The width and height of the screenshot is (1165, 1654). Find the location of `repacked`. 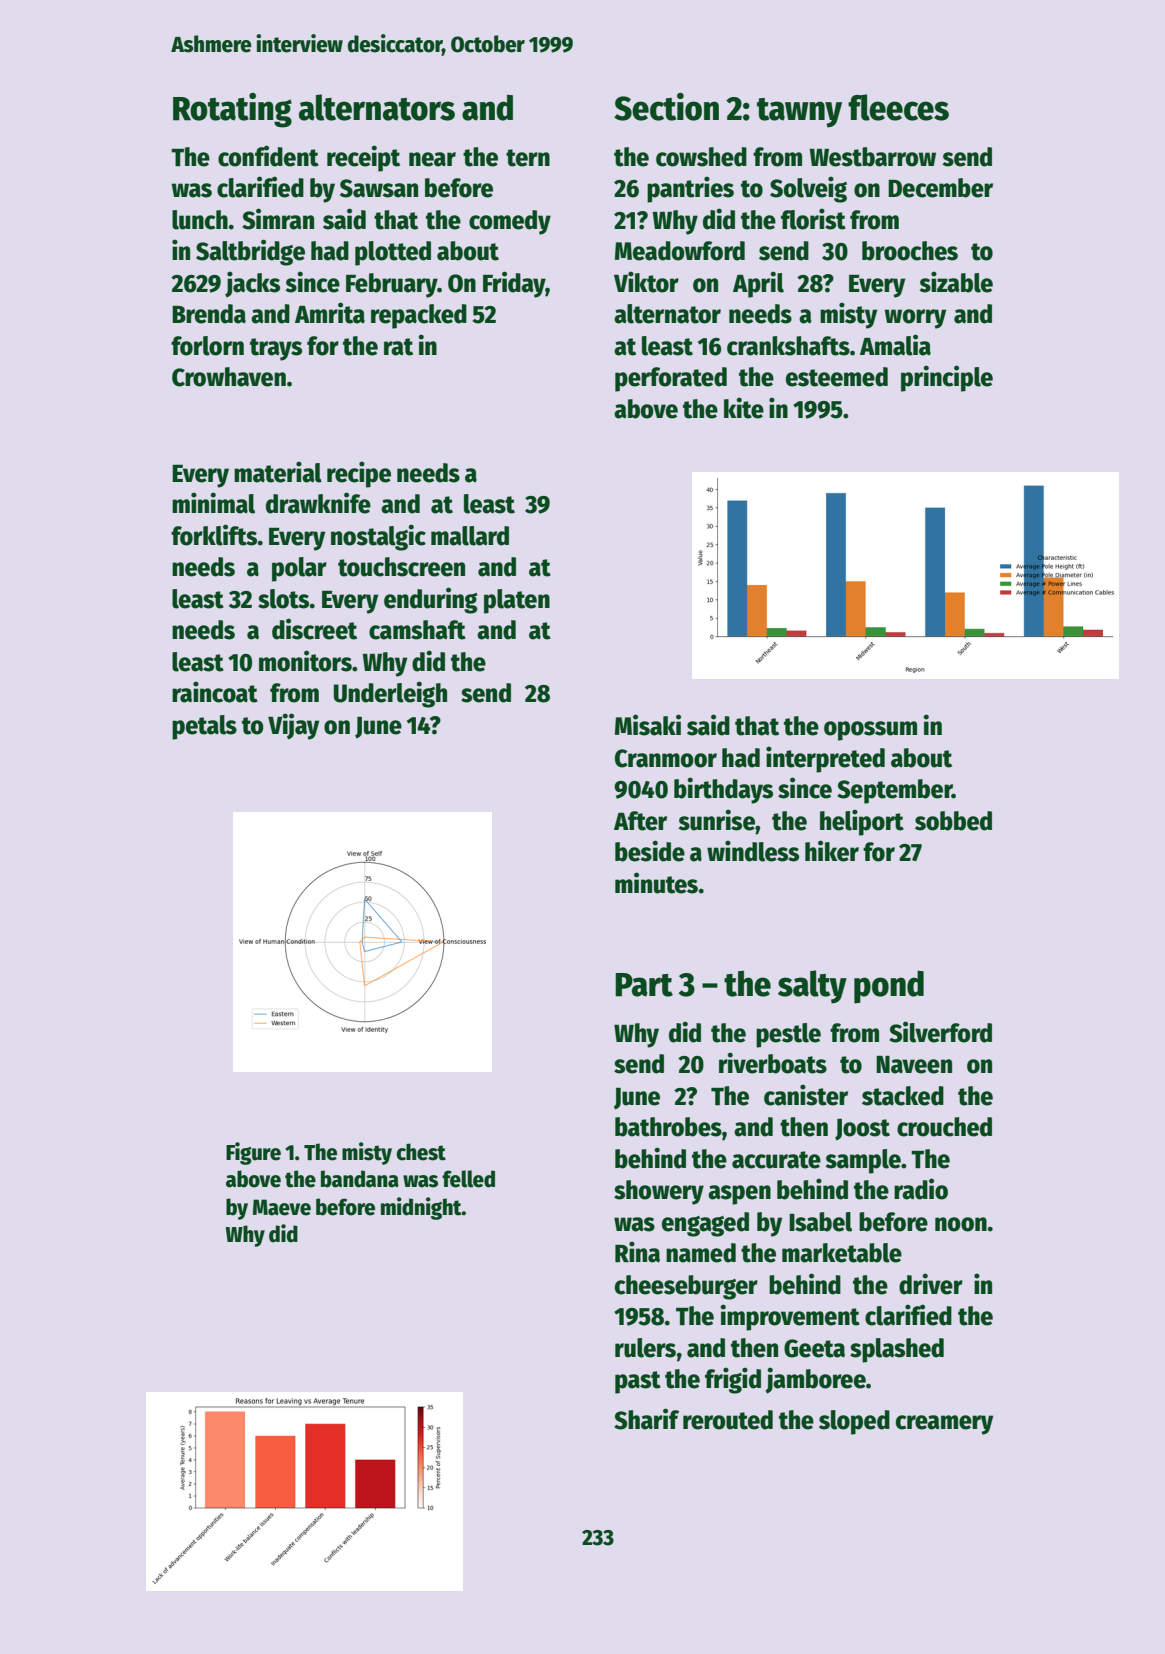

repacked is located at coordinates (419, 316).
